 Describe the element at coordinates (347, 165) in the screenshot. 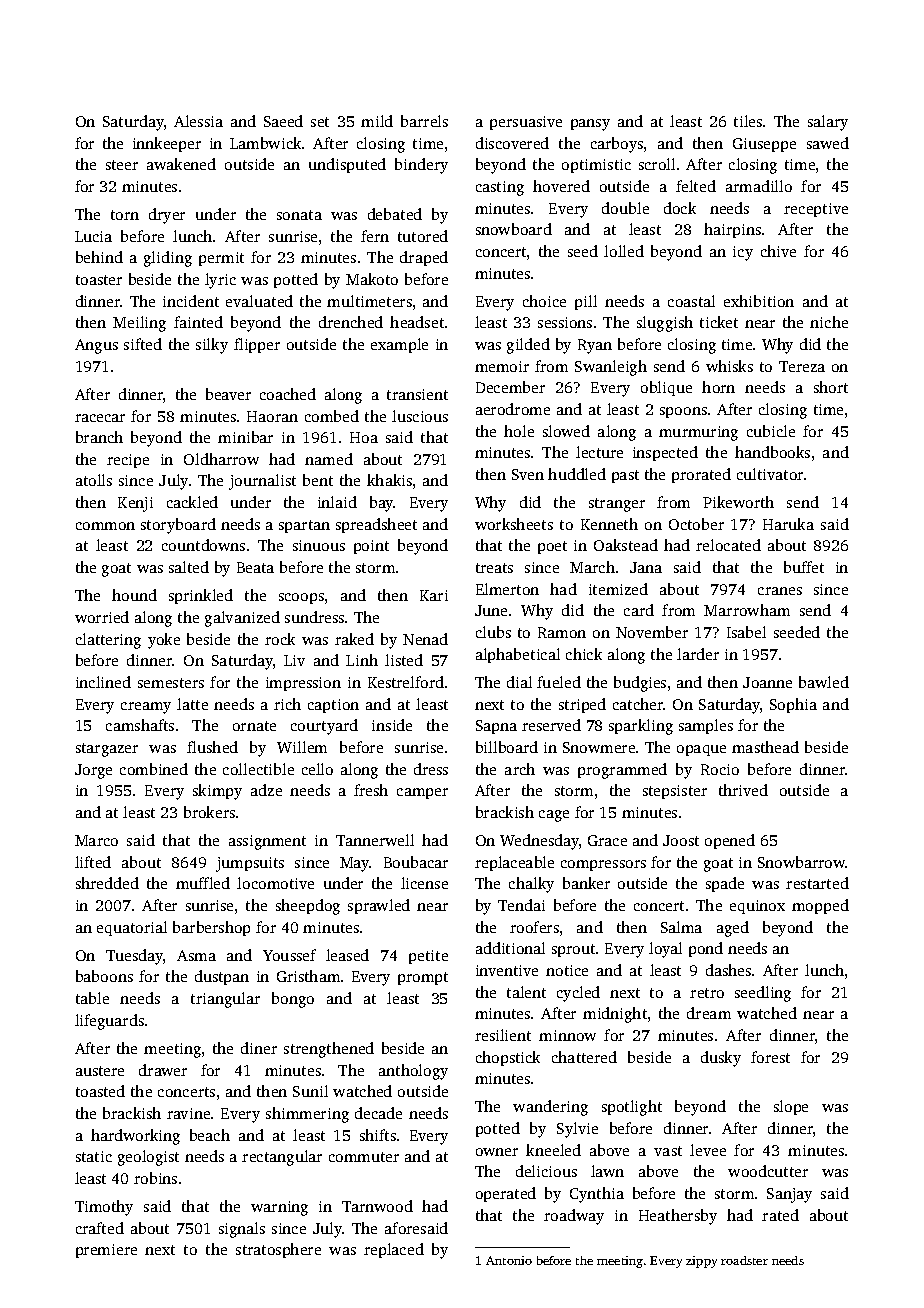

I see `undisputed` at that location.
